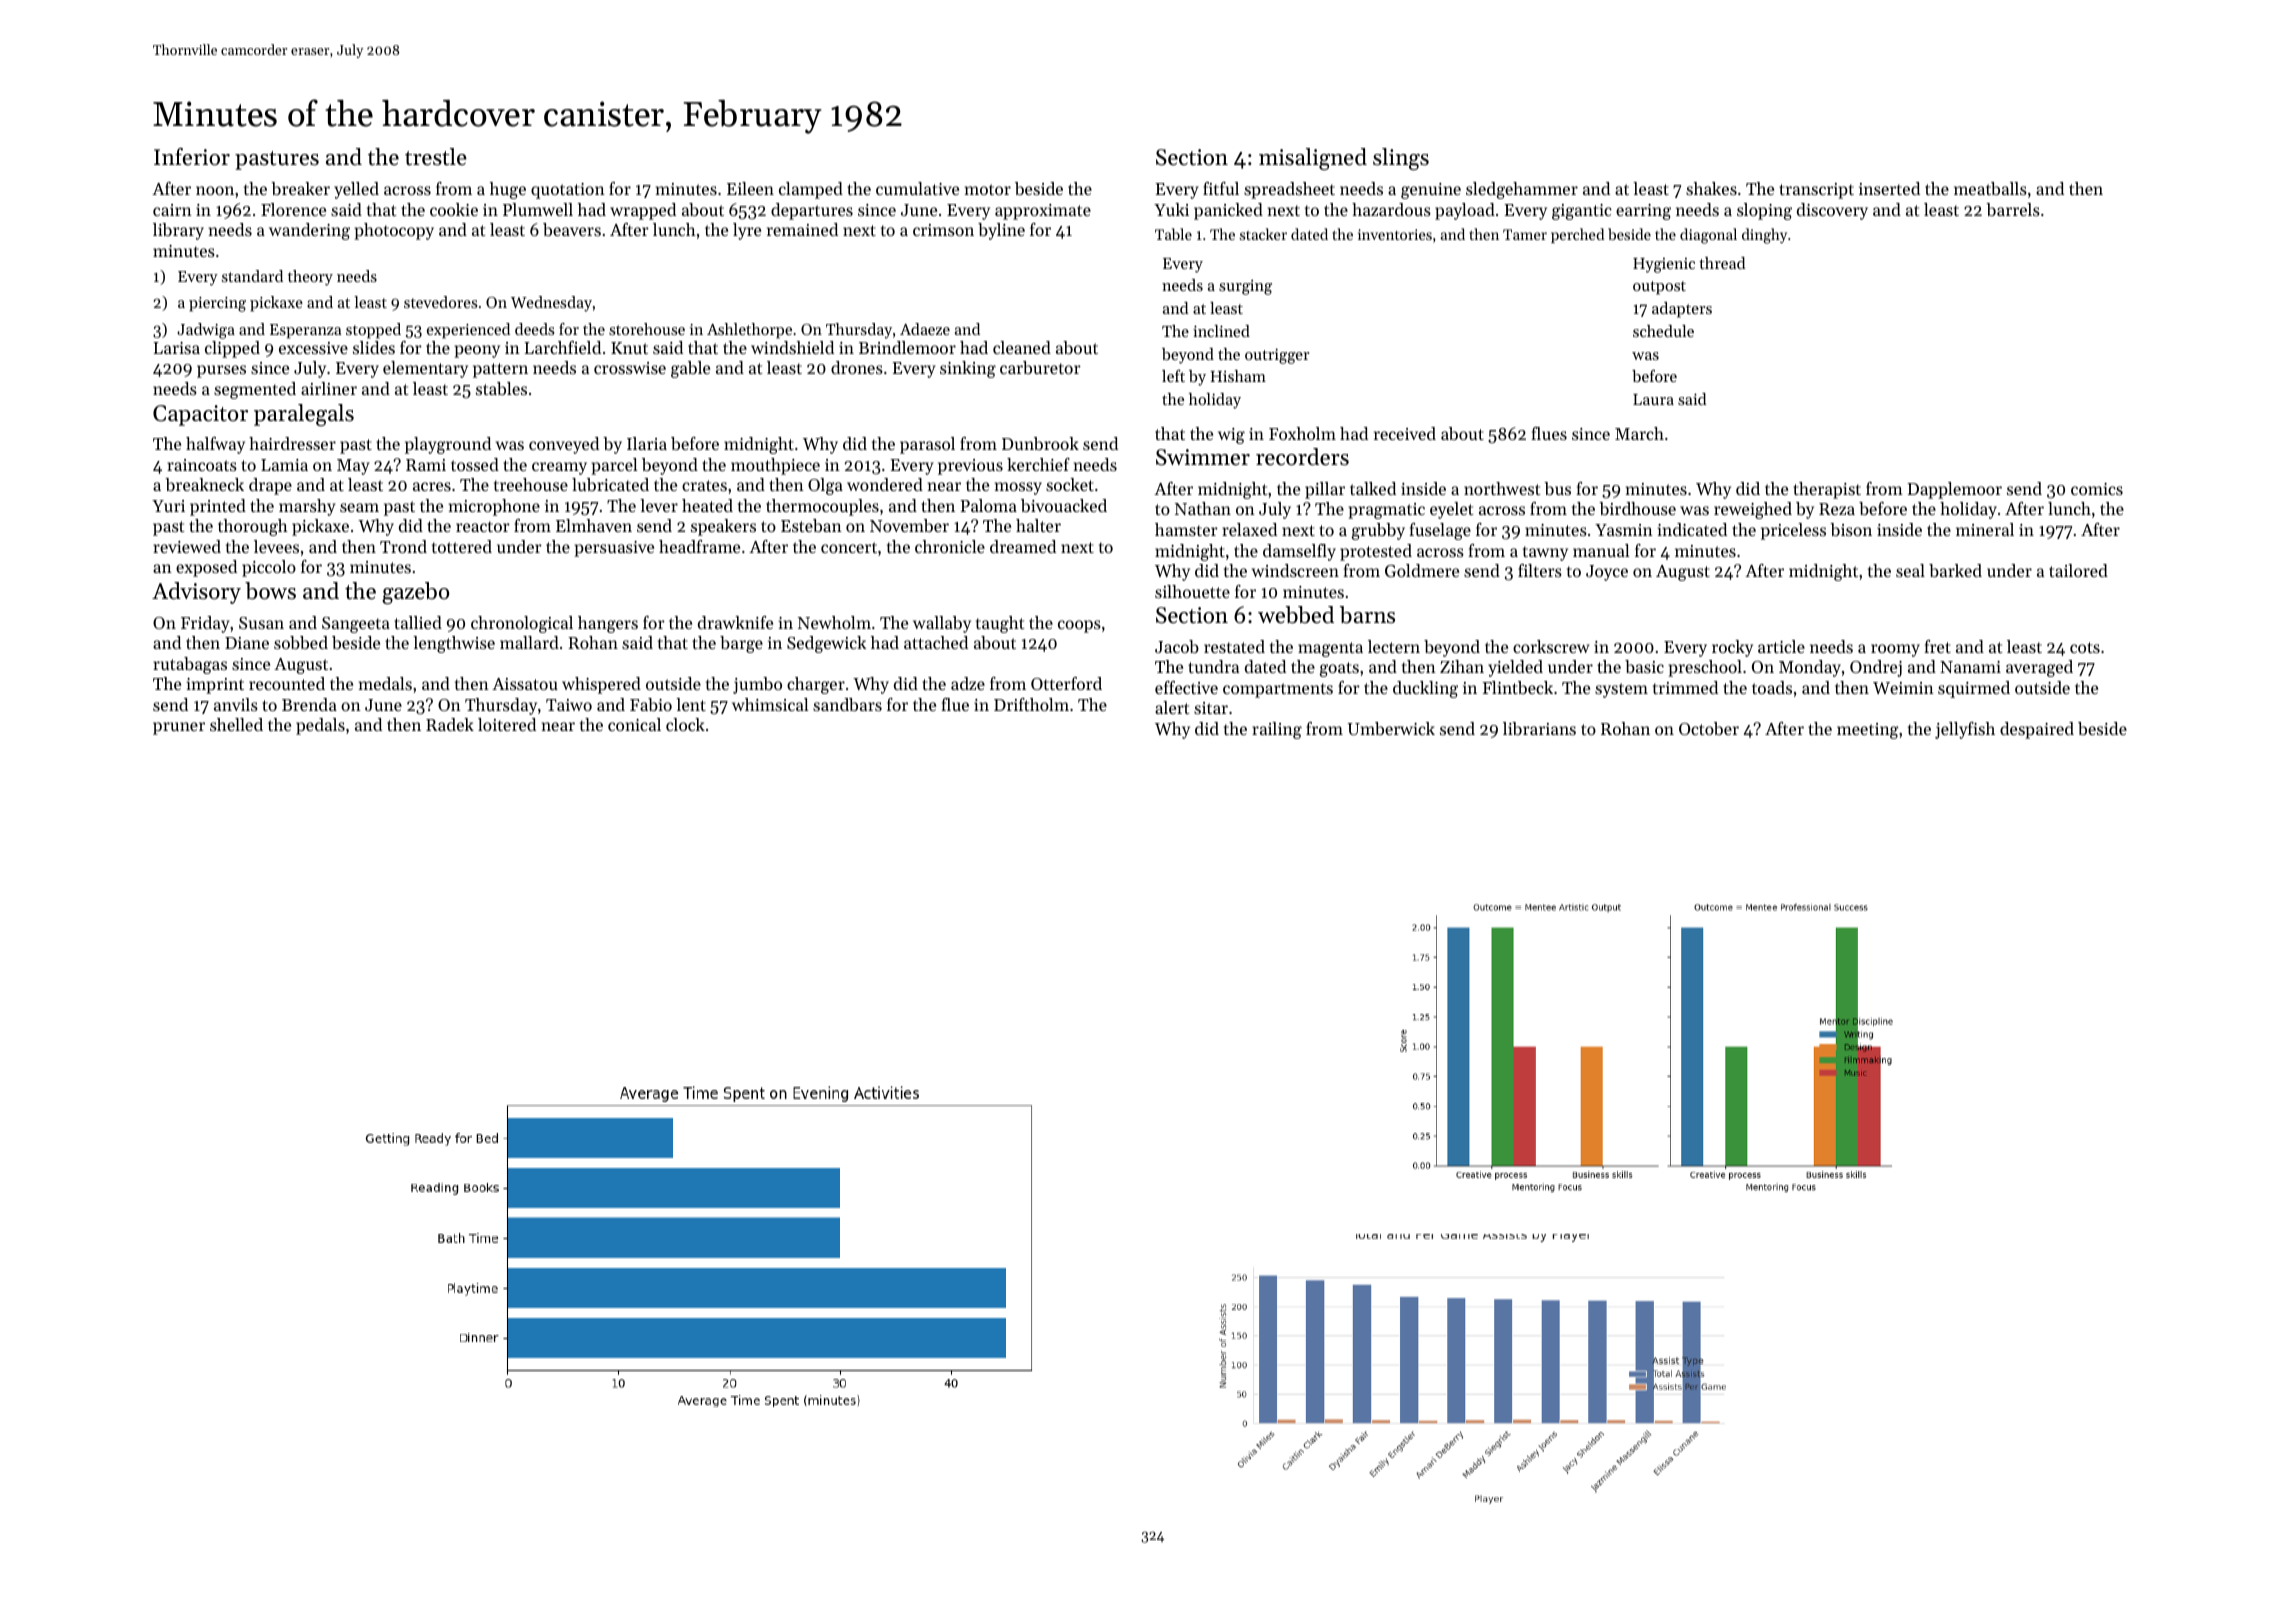  What do you see at coordinates (436, 157) in the screenshot?
I see `trestle` at bounding box center [436, 157].
